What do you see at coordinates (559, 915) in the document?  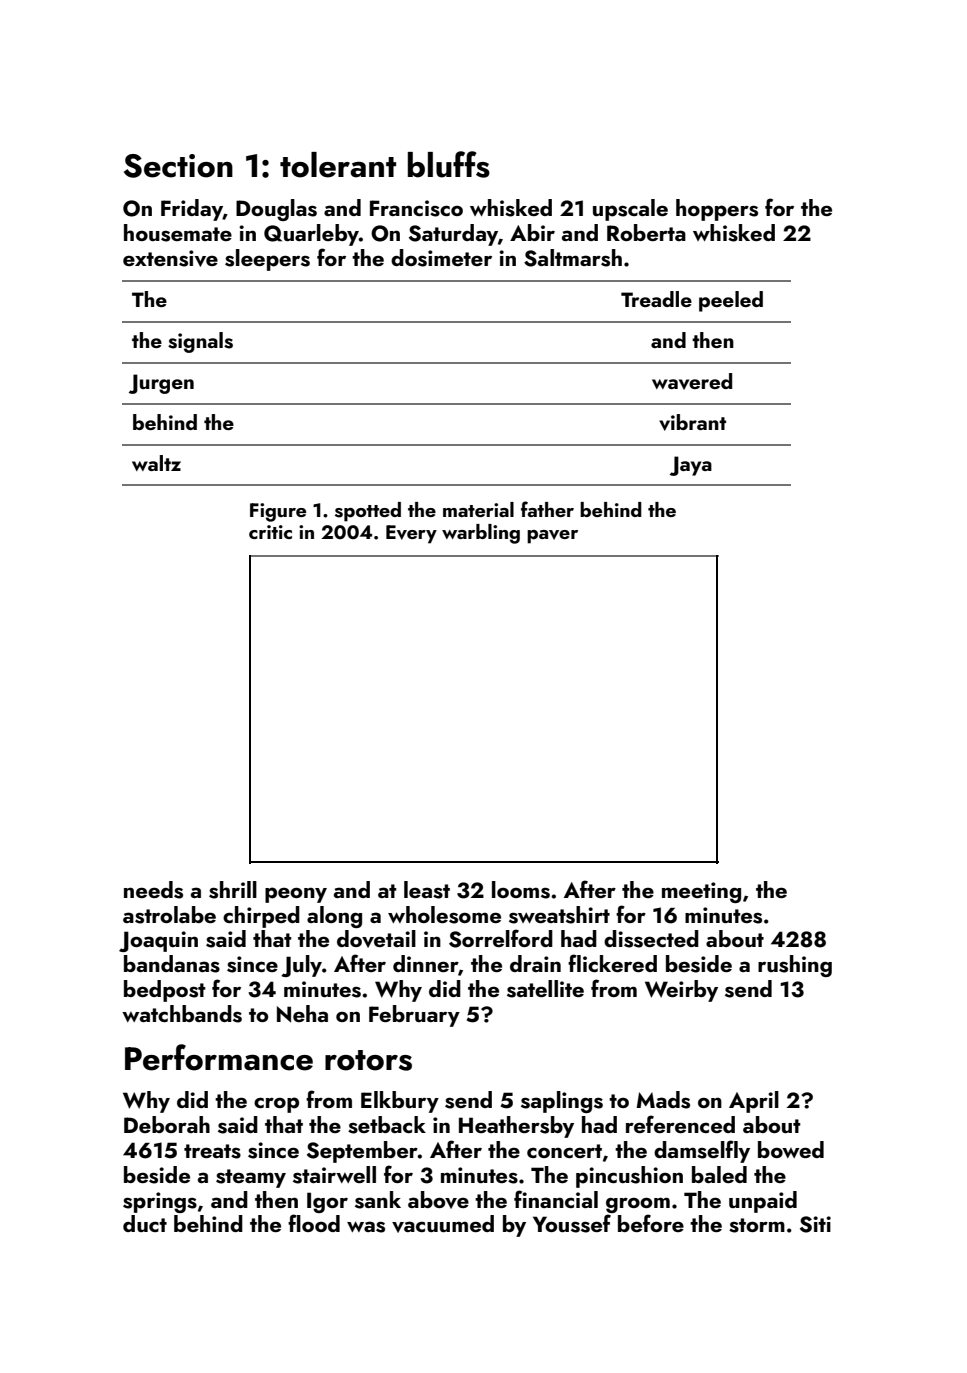 I see `sweatshirt` at bounding box center [559, 915].
